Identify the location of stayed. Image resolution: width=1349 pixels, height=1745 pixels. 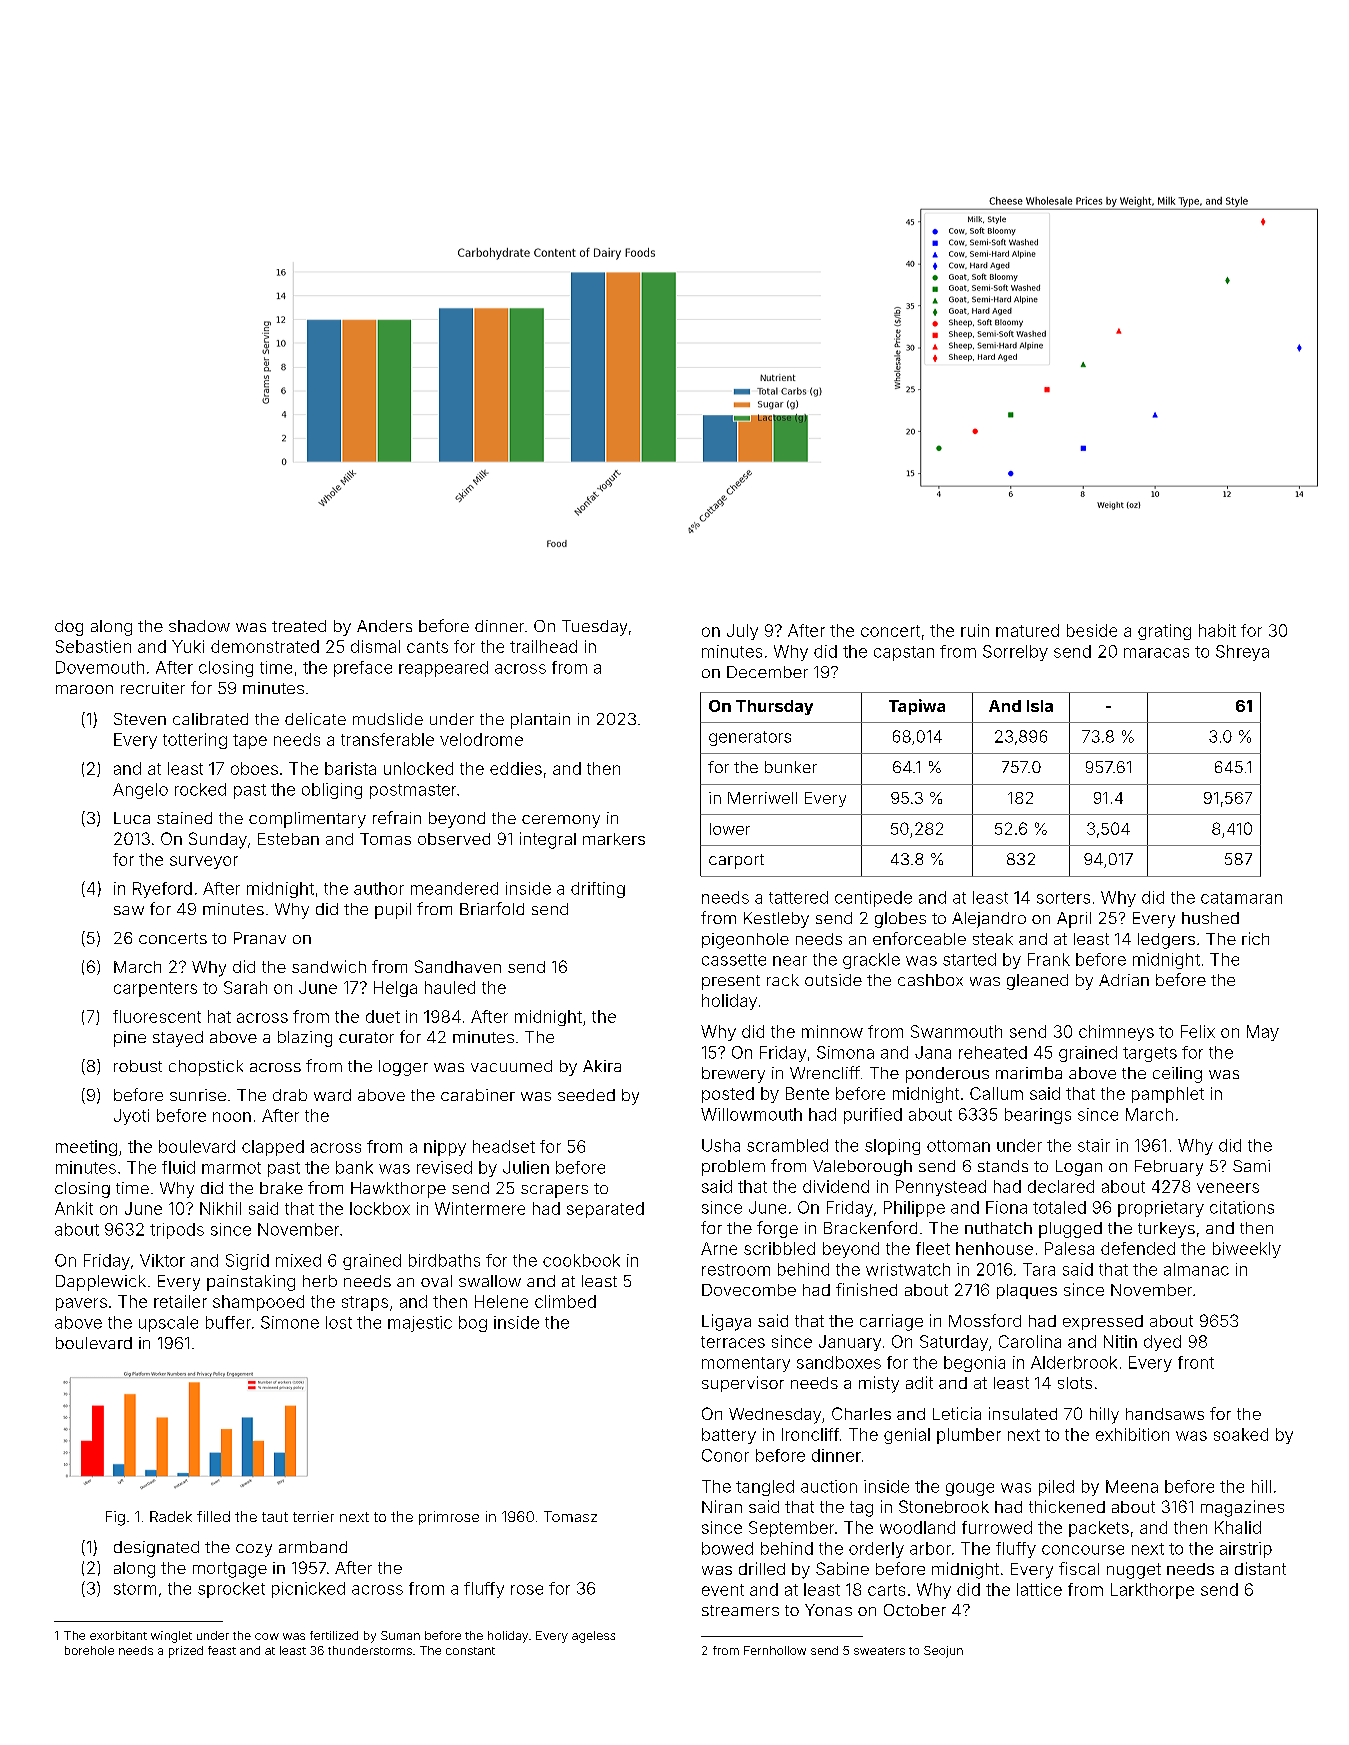
(178, 1039).
